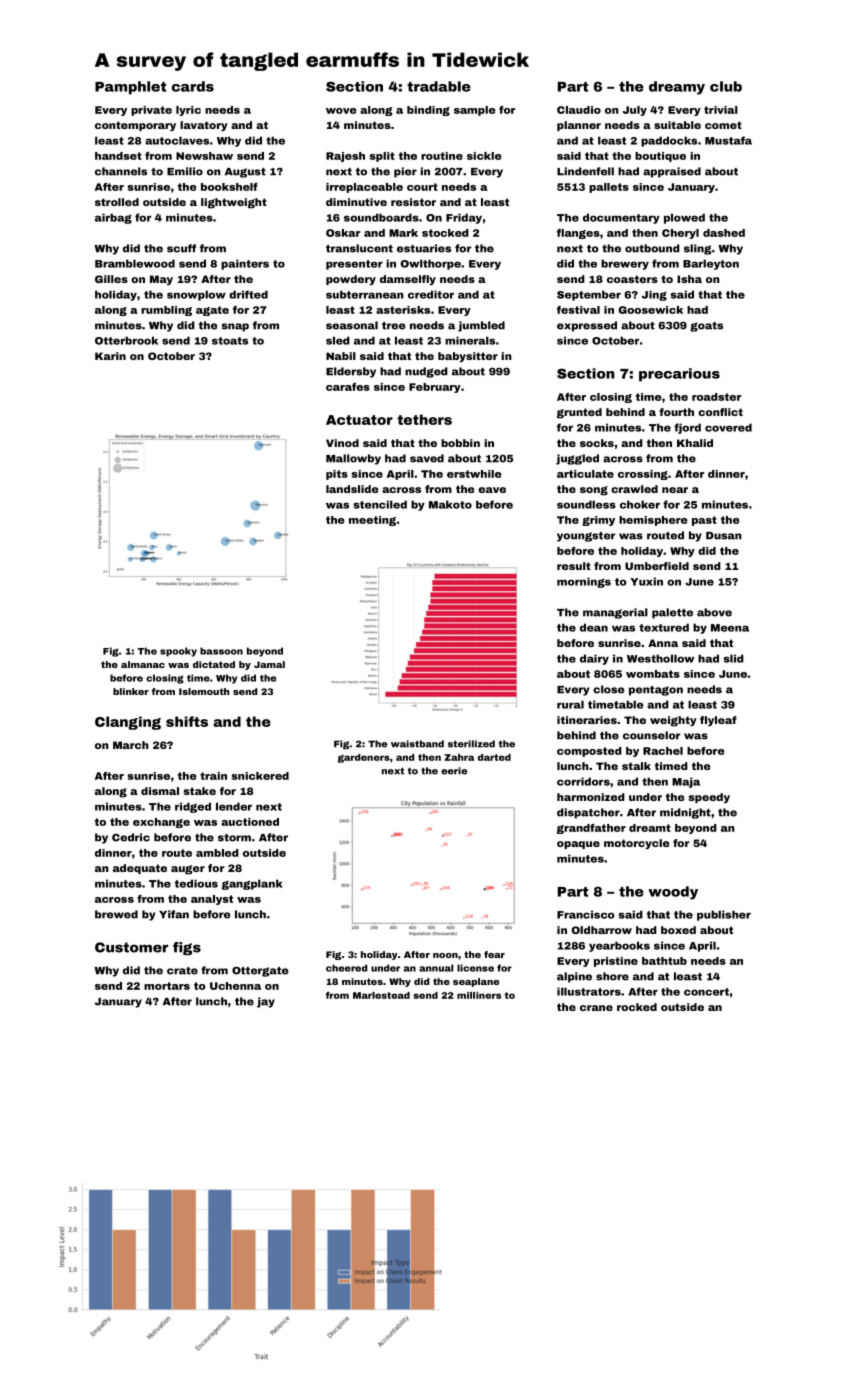 This screenshot has width=849, height=1400. What do you see at coordinates (706, 327) in the screenshot?
I see `goats` at bounding box center [706, 327].
